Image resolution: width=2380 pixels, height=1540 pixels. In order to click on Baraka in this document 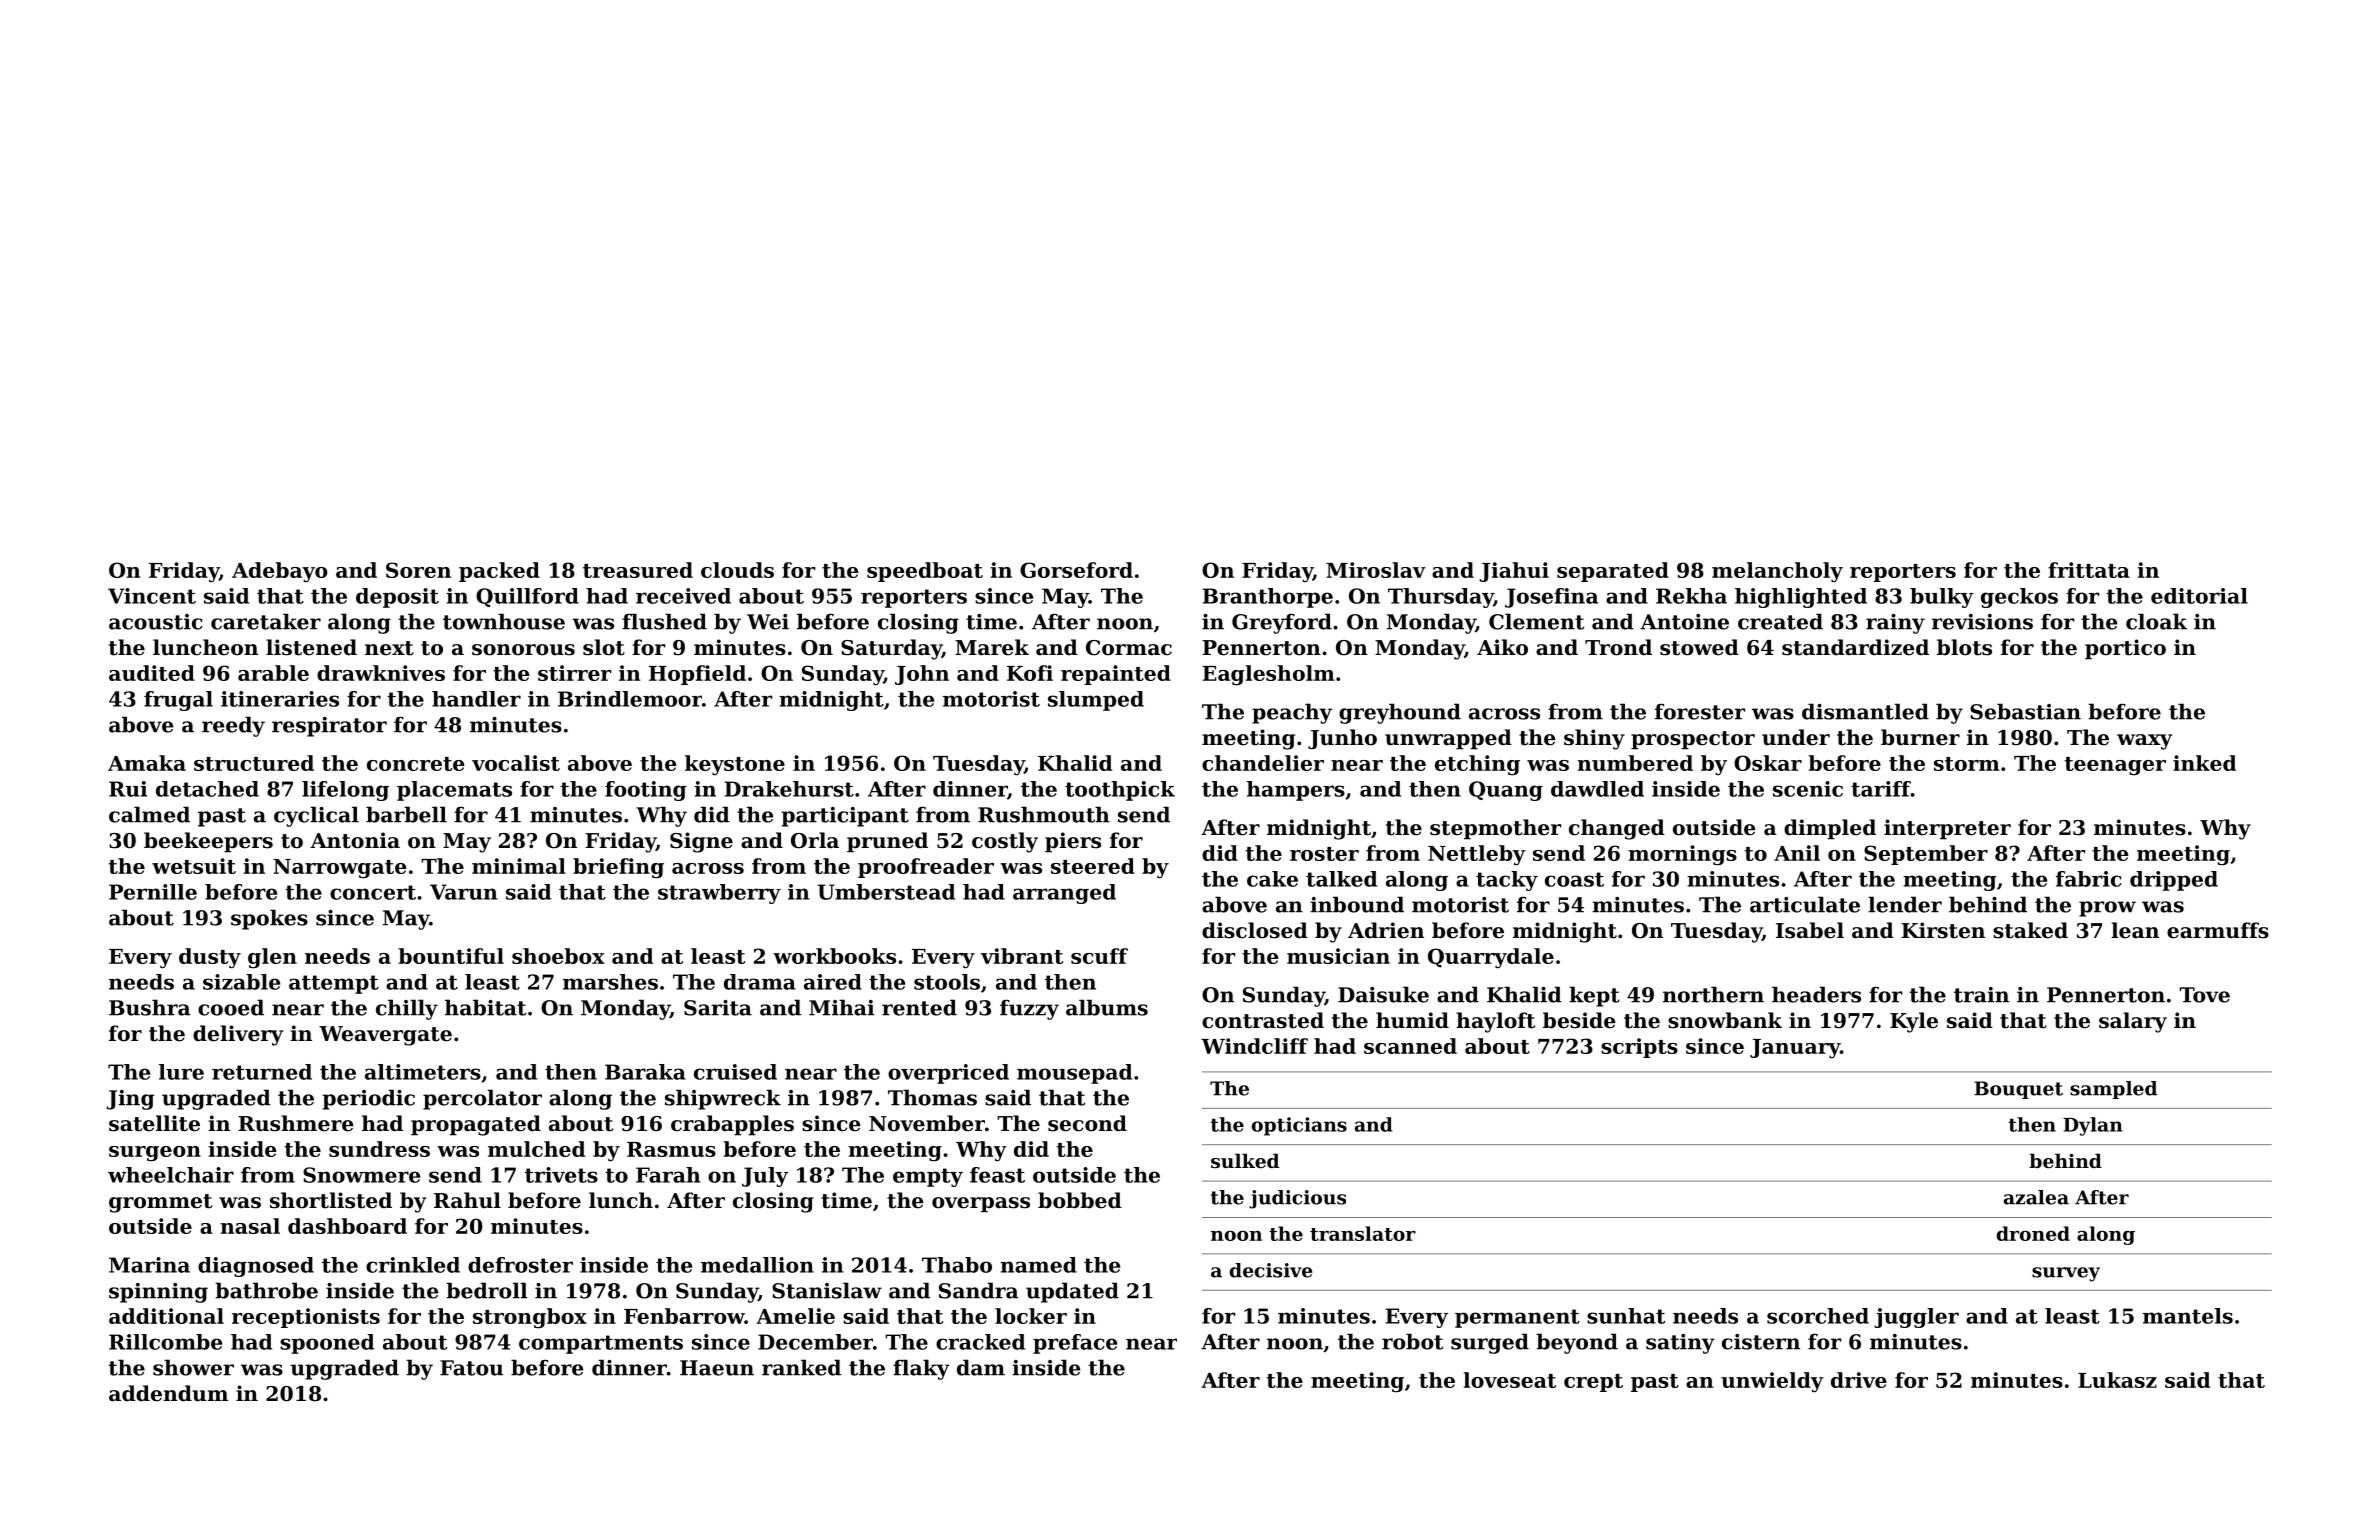, I will do `click(645, 1072)`.
